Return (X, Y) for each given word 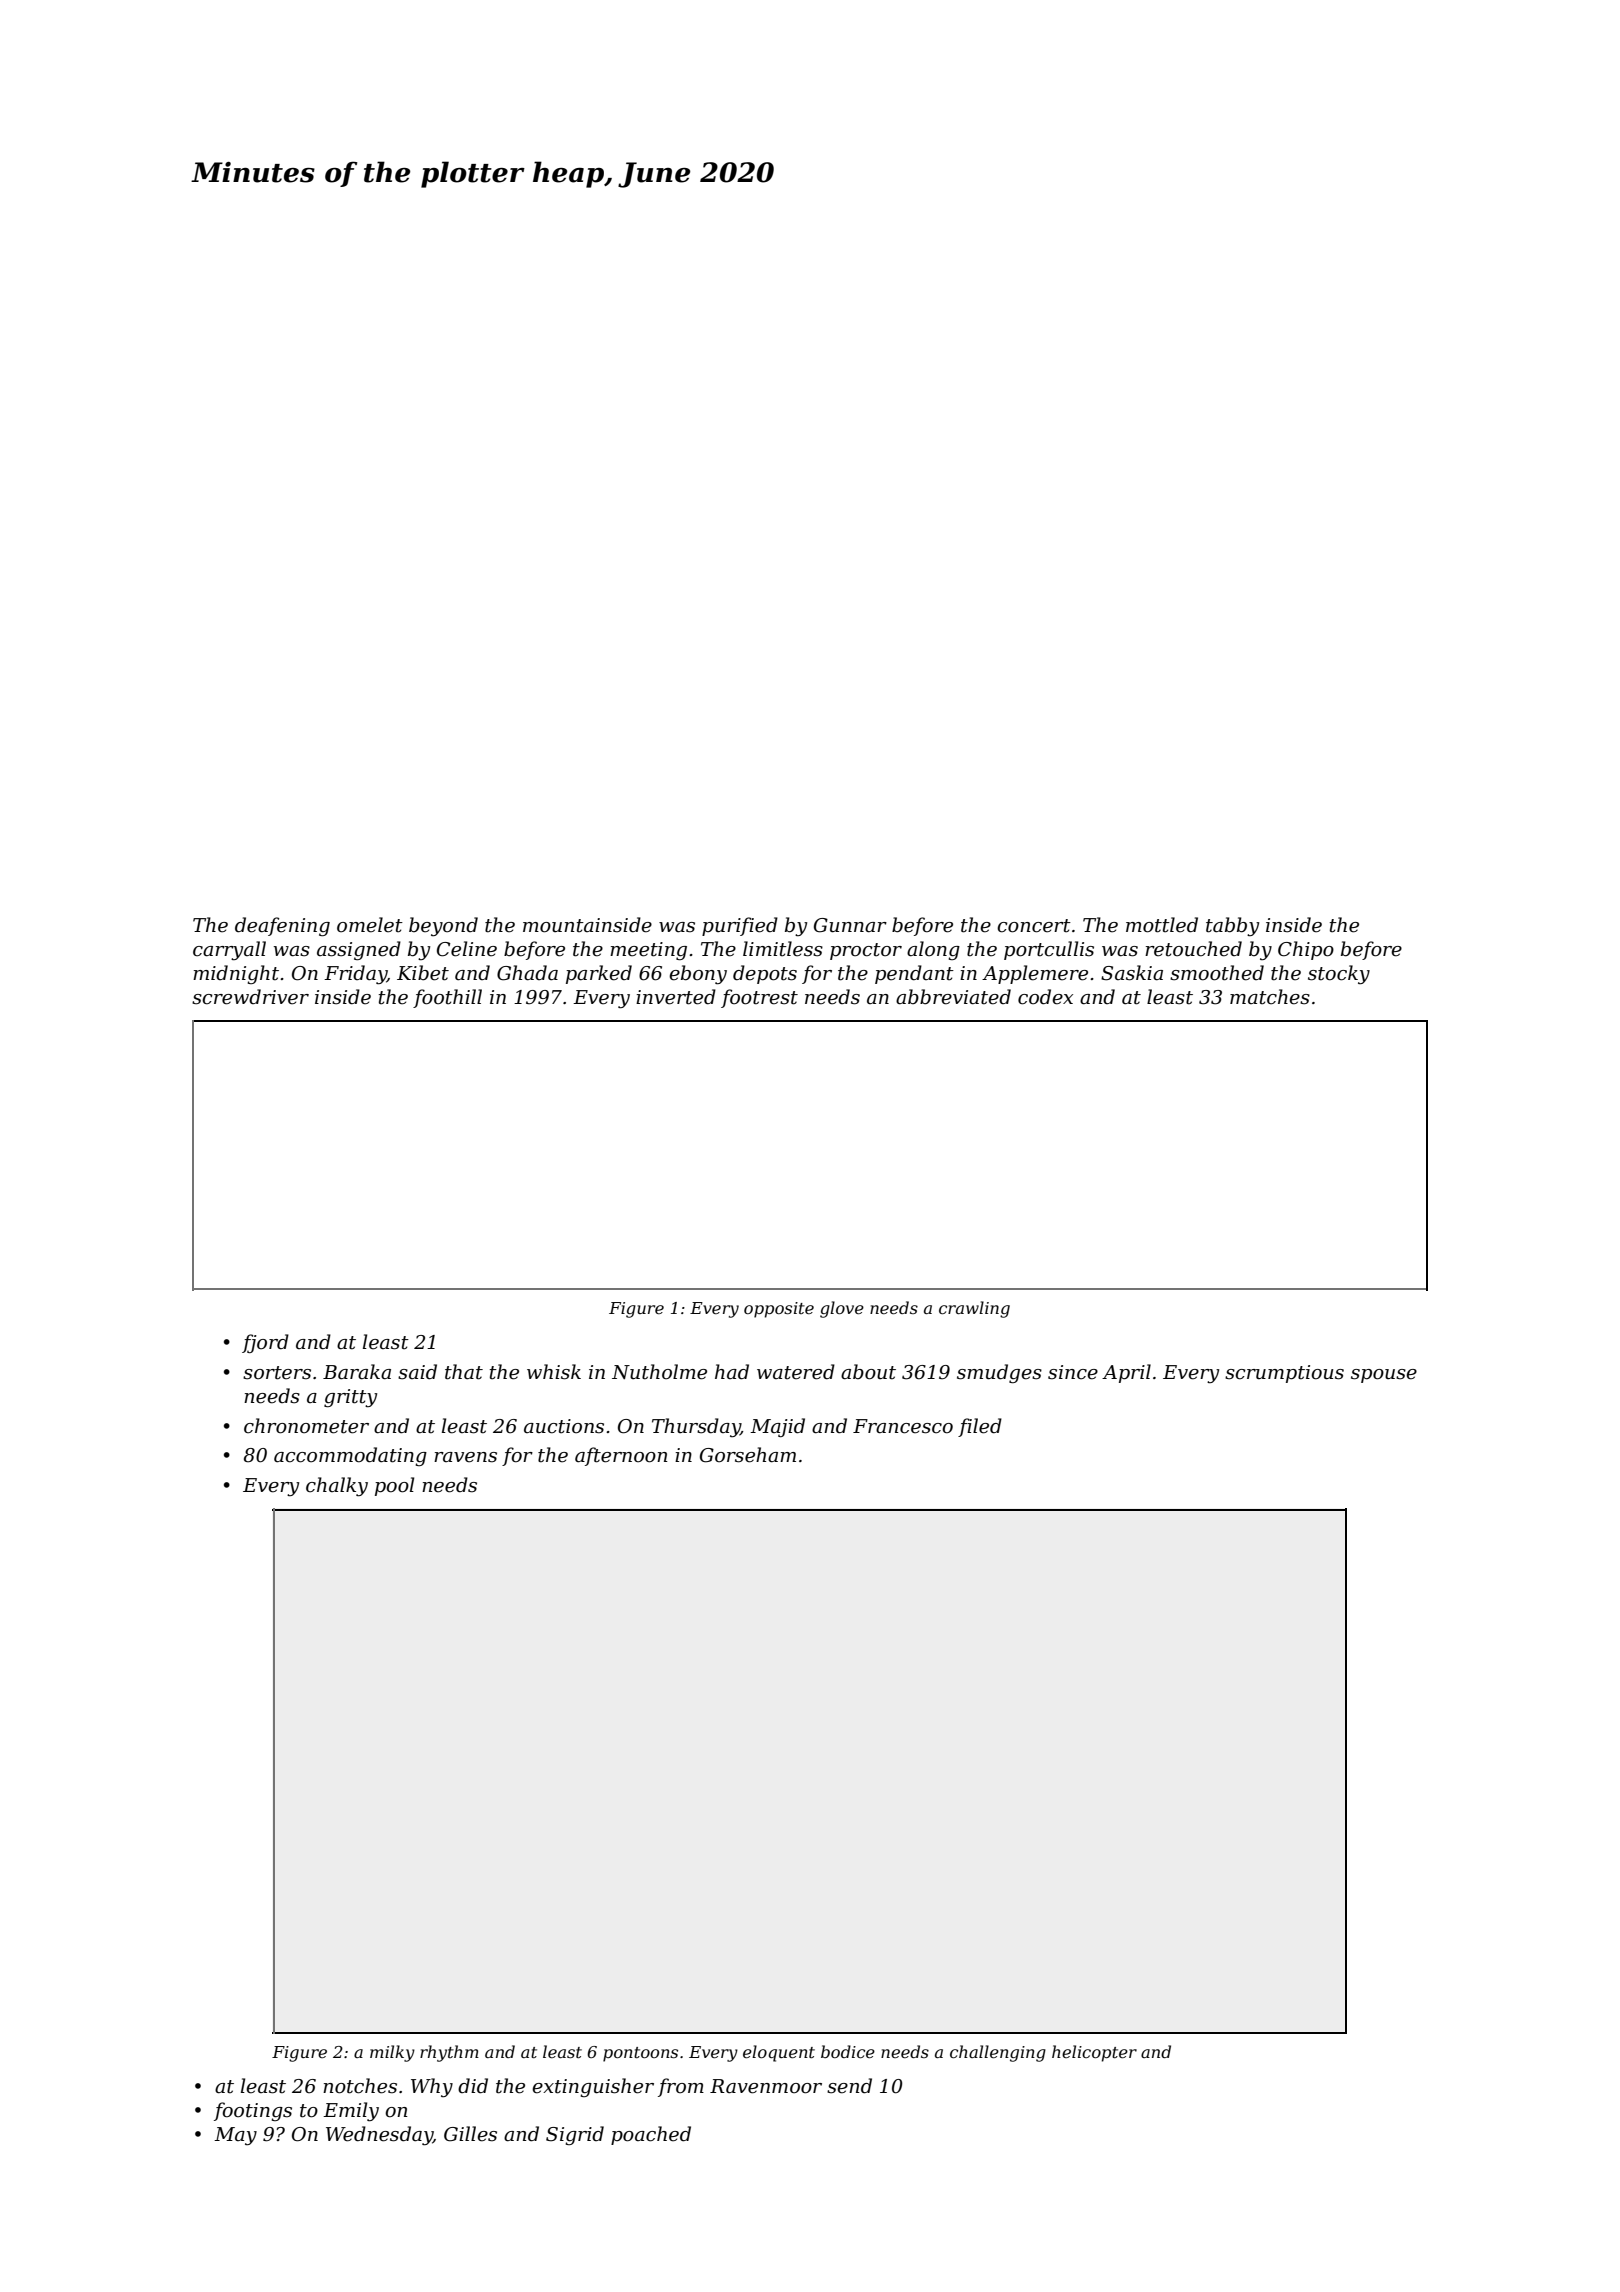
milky (392, 2053)
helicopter (1094, 2053)
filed (980, 1427)
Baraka (357, 1372)
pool (394, 1486)
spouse (1384, 1376)
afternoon (621, 1456)
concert (1034, 926)
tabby (1232, 926)
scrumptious (1284, 1374)
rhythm (449, 2053)
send (849, 2086)
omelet (370, 925)
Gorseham (748, 1455)
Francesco (903, 1426)
